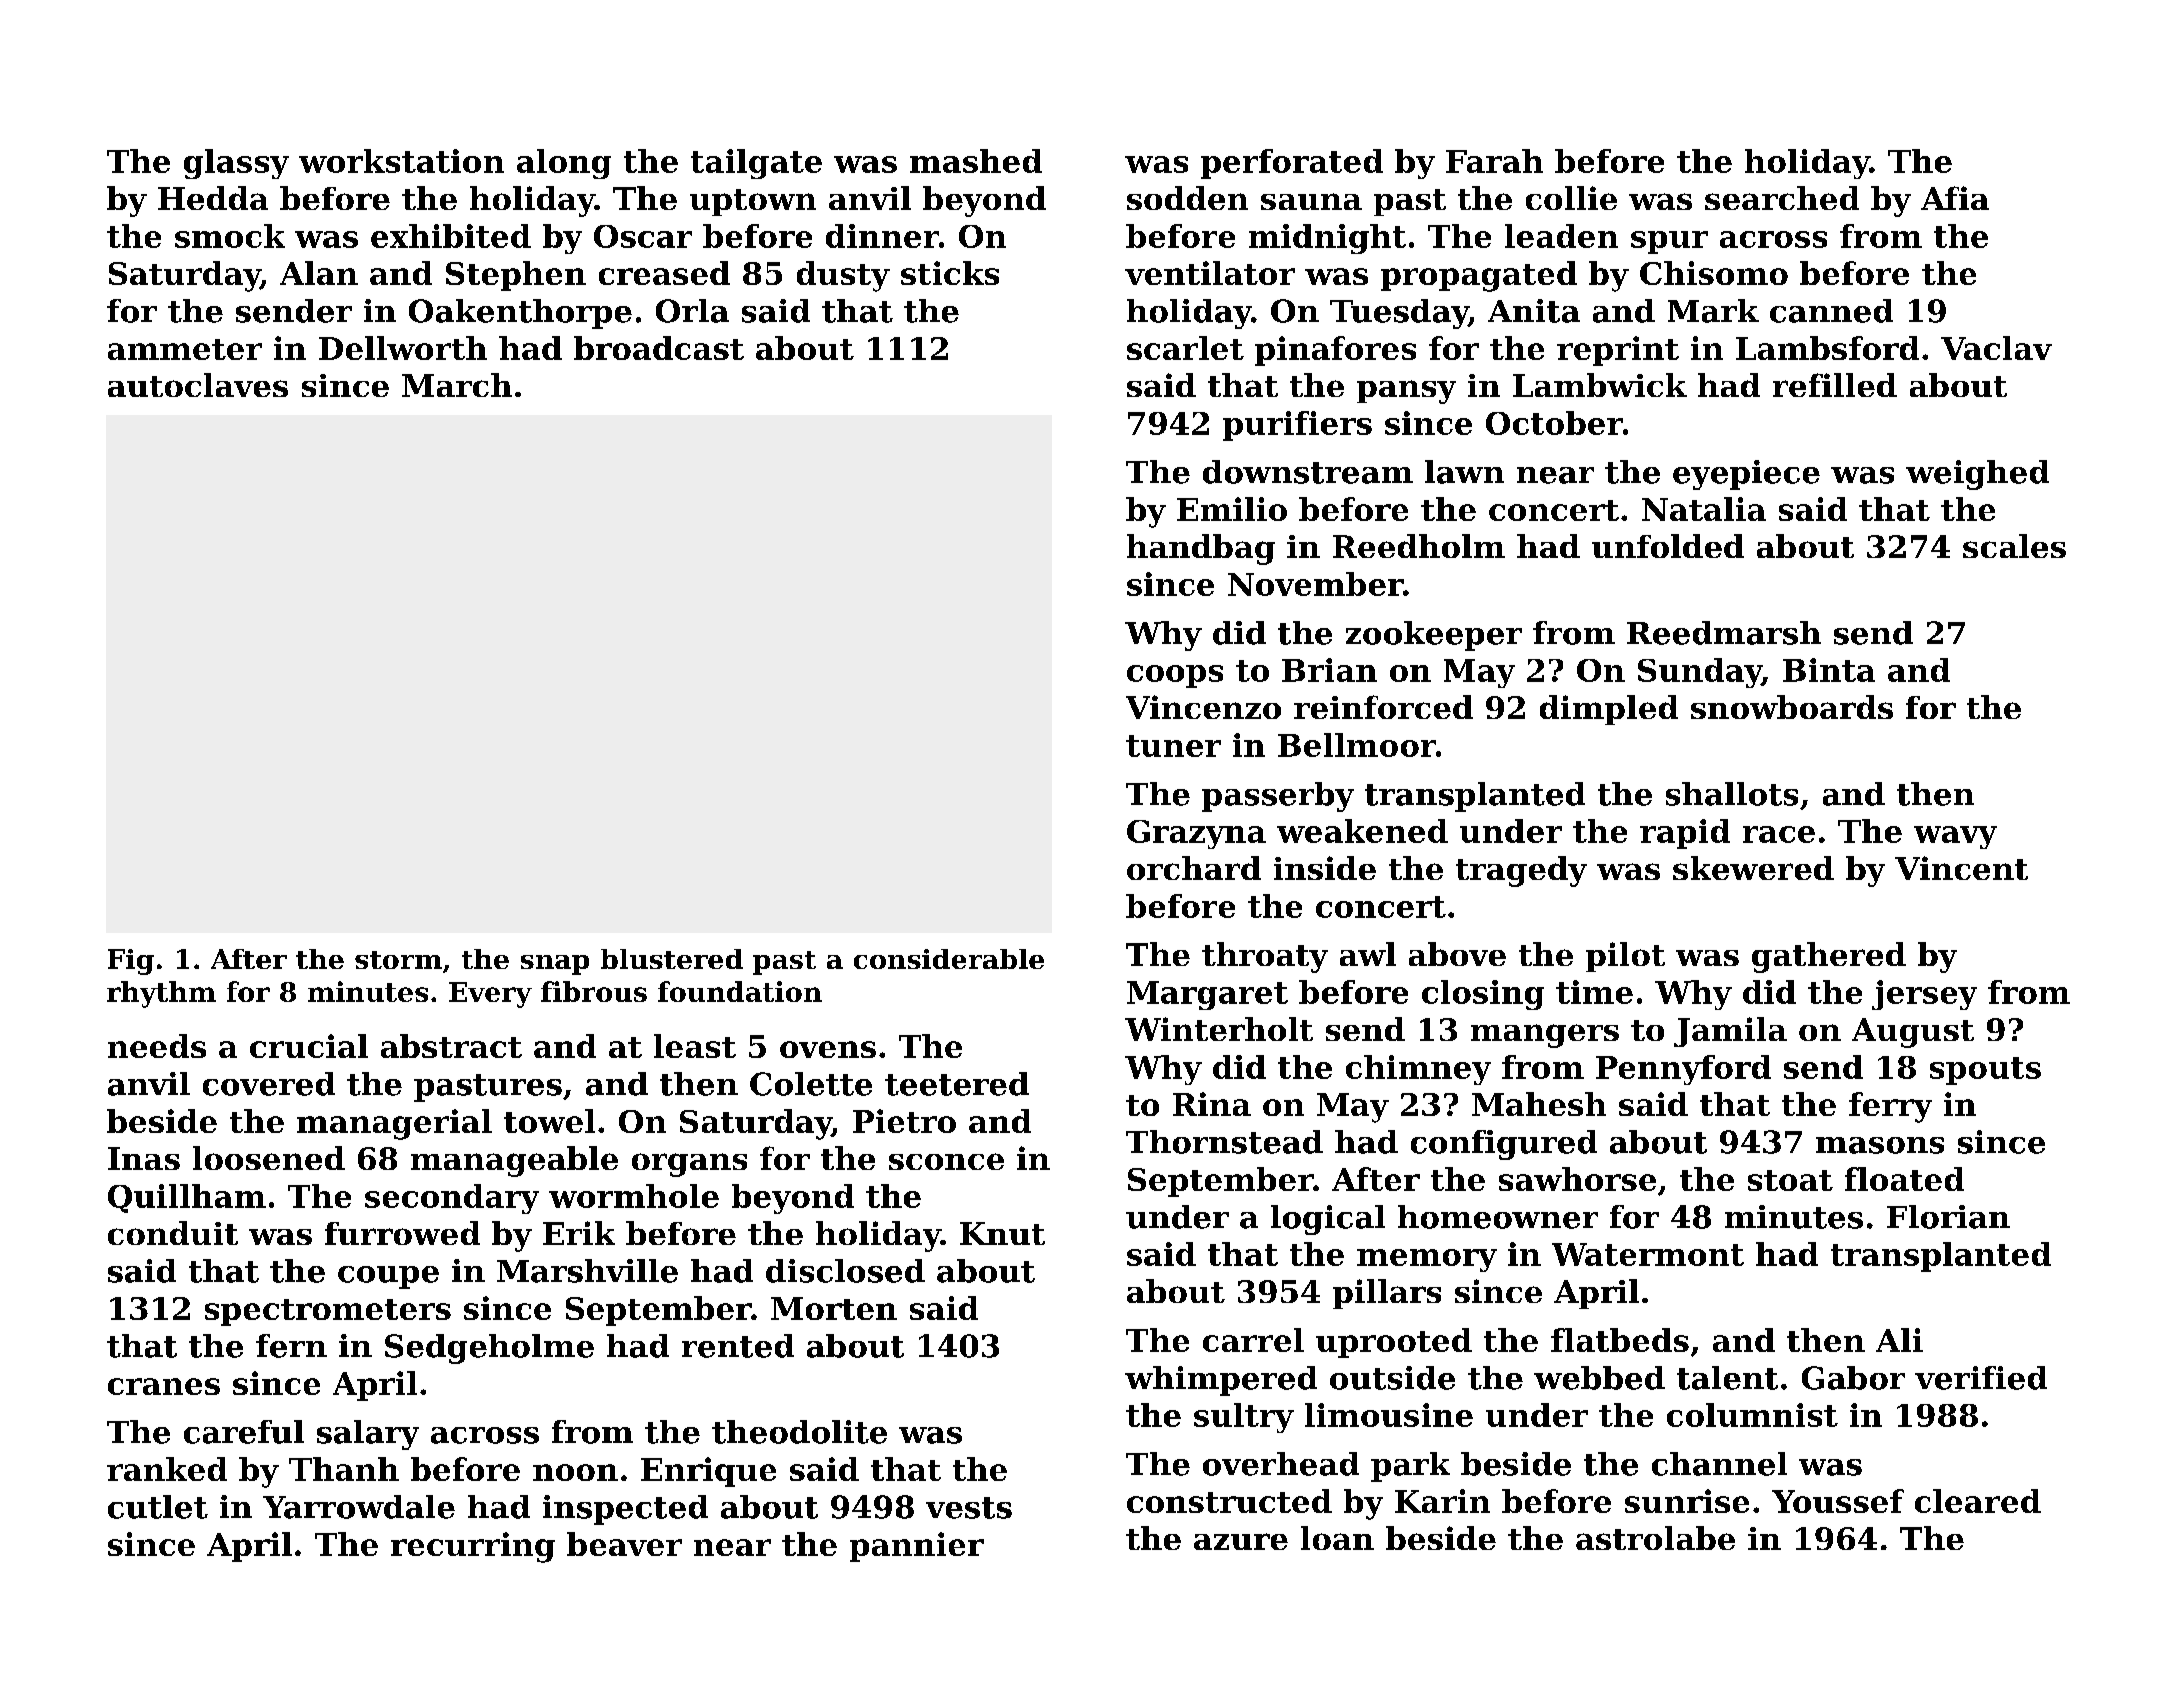  I want to click on November, so click(1315, 584).
